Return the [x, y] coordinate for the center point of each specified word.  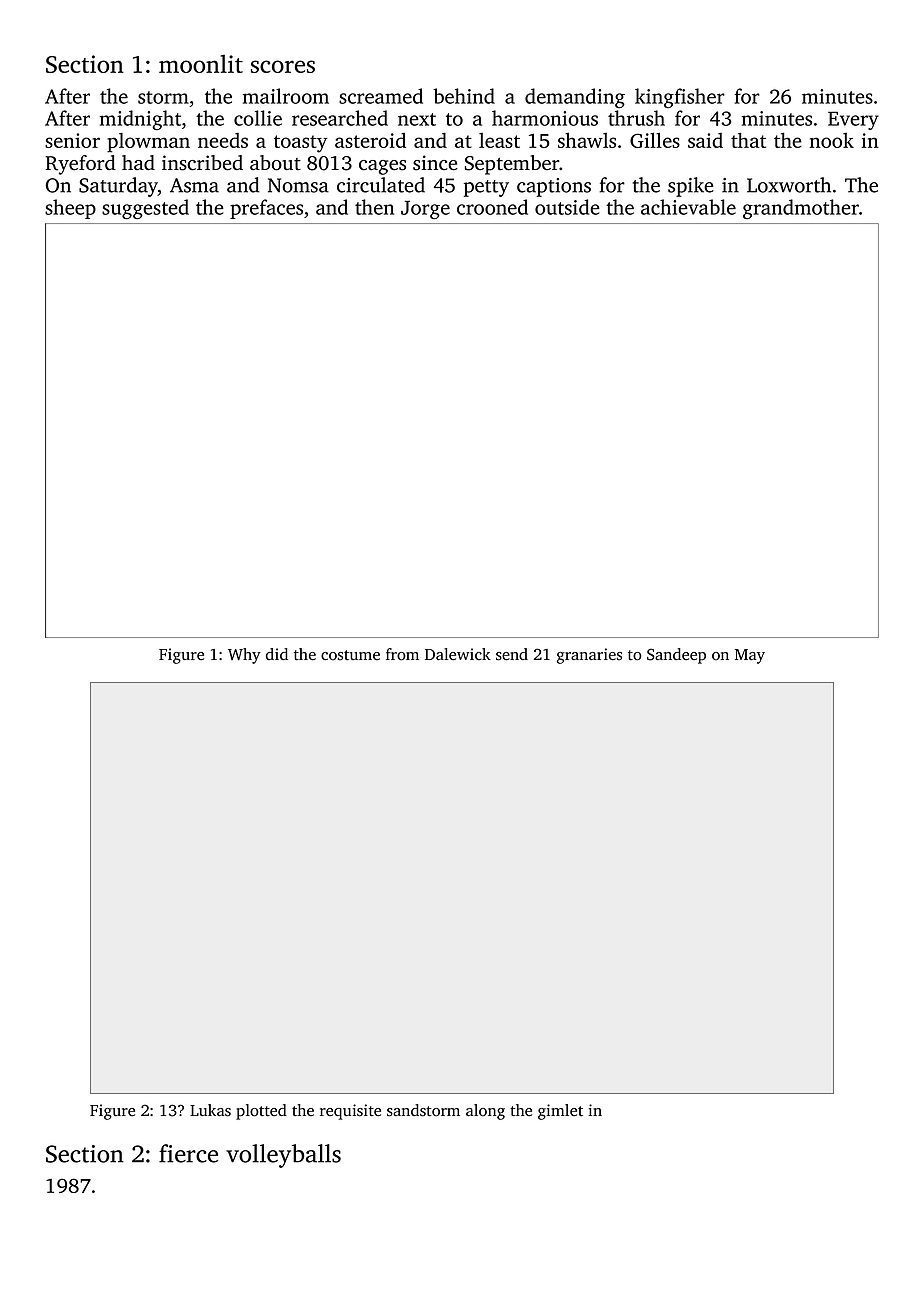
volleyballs [283, 1156]
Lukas [210, 1110]
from [402, 654]
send [512, 654]
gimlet [560, 1112]
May [750, 656]
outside [567, 207]
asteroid [370, 140]
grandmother [801, 209]
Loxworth [789, 185]
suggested [145, 209]
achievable [688, 207]
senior [72, 140]
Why [244, 656]
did [277, 654]
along [485, 1112]
